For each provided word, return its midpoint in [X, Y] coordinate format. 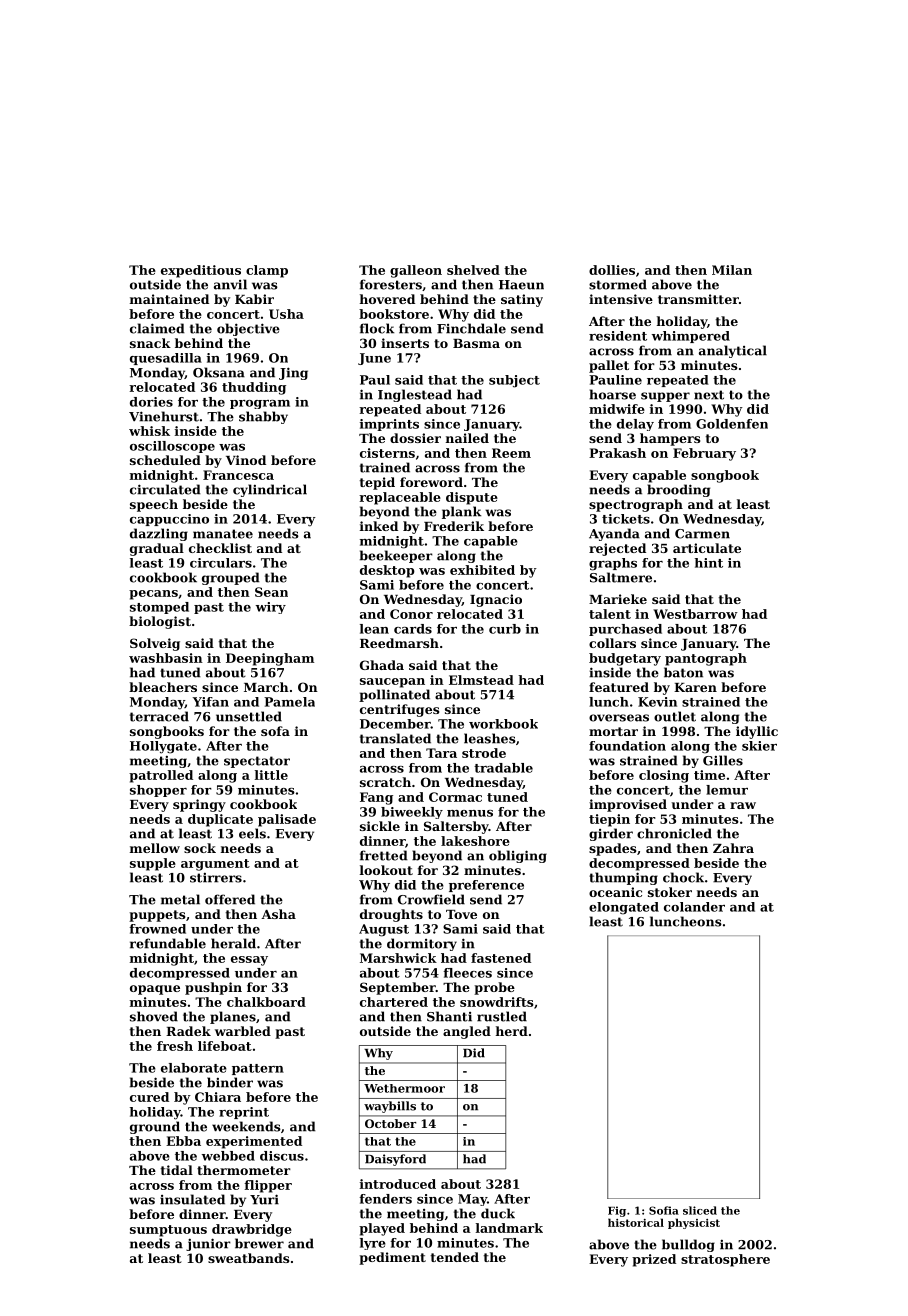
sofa [275, 731]
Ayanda [614, 534]
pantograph [706, 659]
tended [455, 1257]
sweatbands [248, 1258]
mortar [613, 731]
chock [683, 877]
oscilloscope [172, 447]
